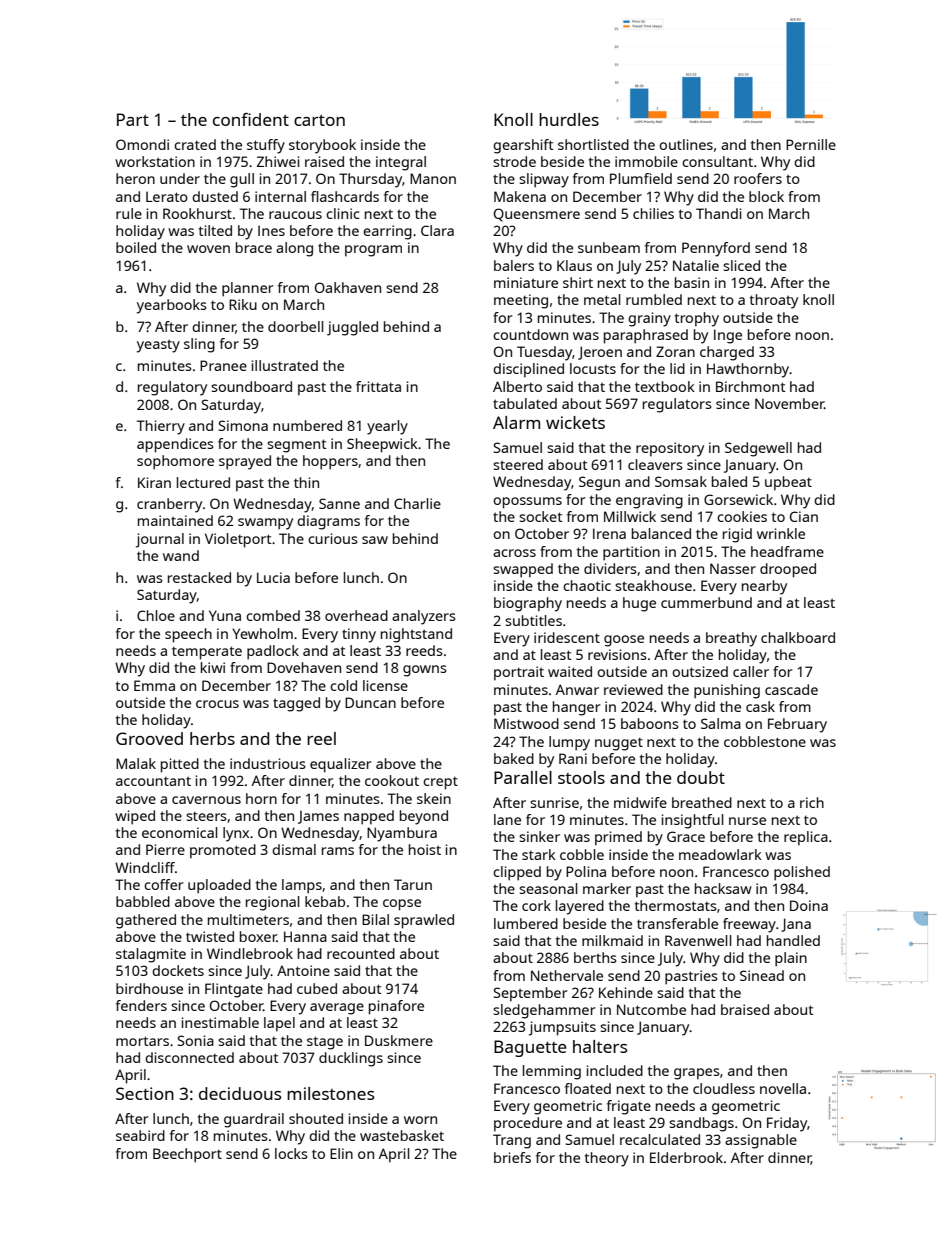  Describe the element at coordinates (586, 871) in the screenshot. I see `Polina` at that location.
